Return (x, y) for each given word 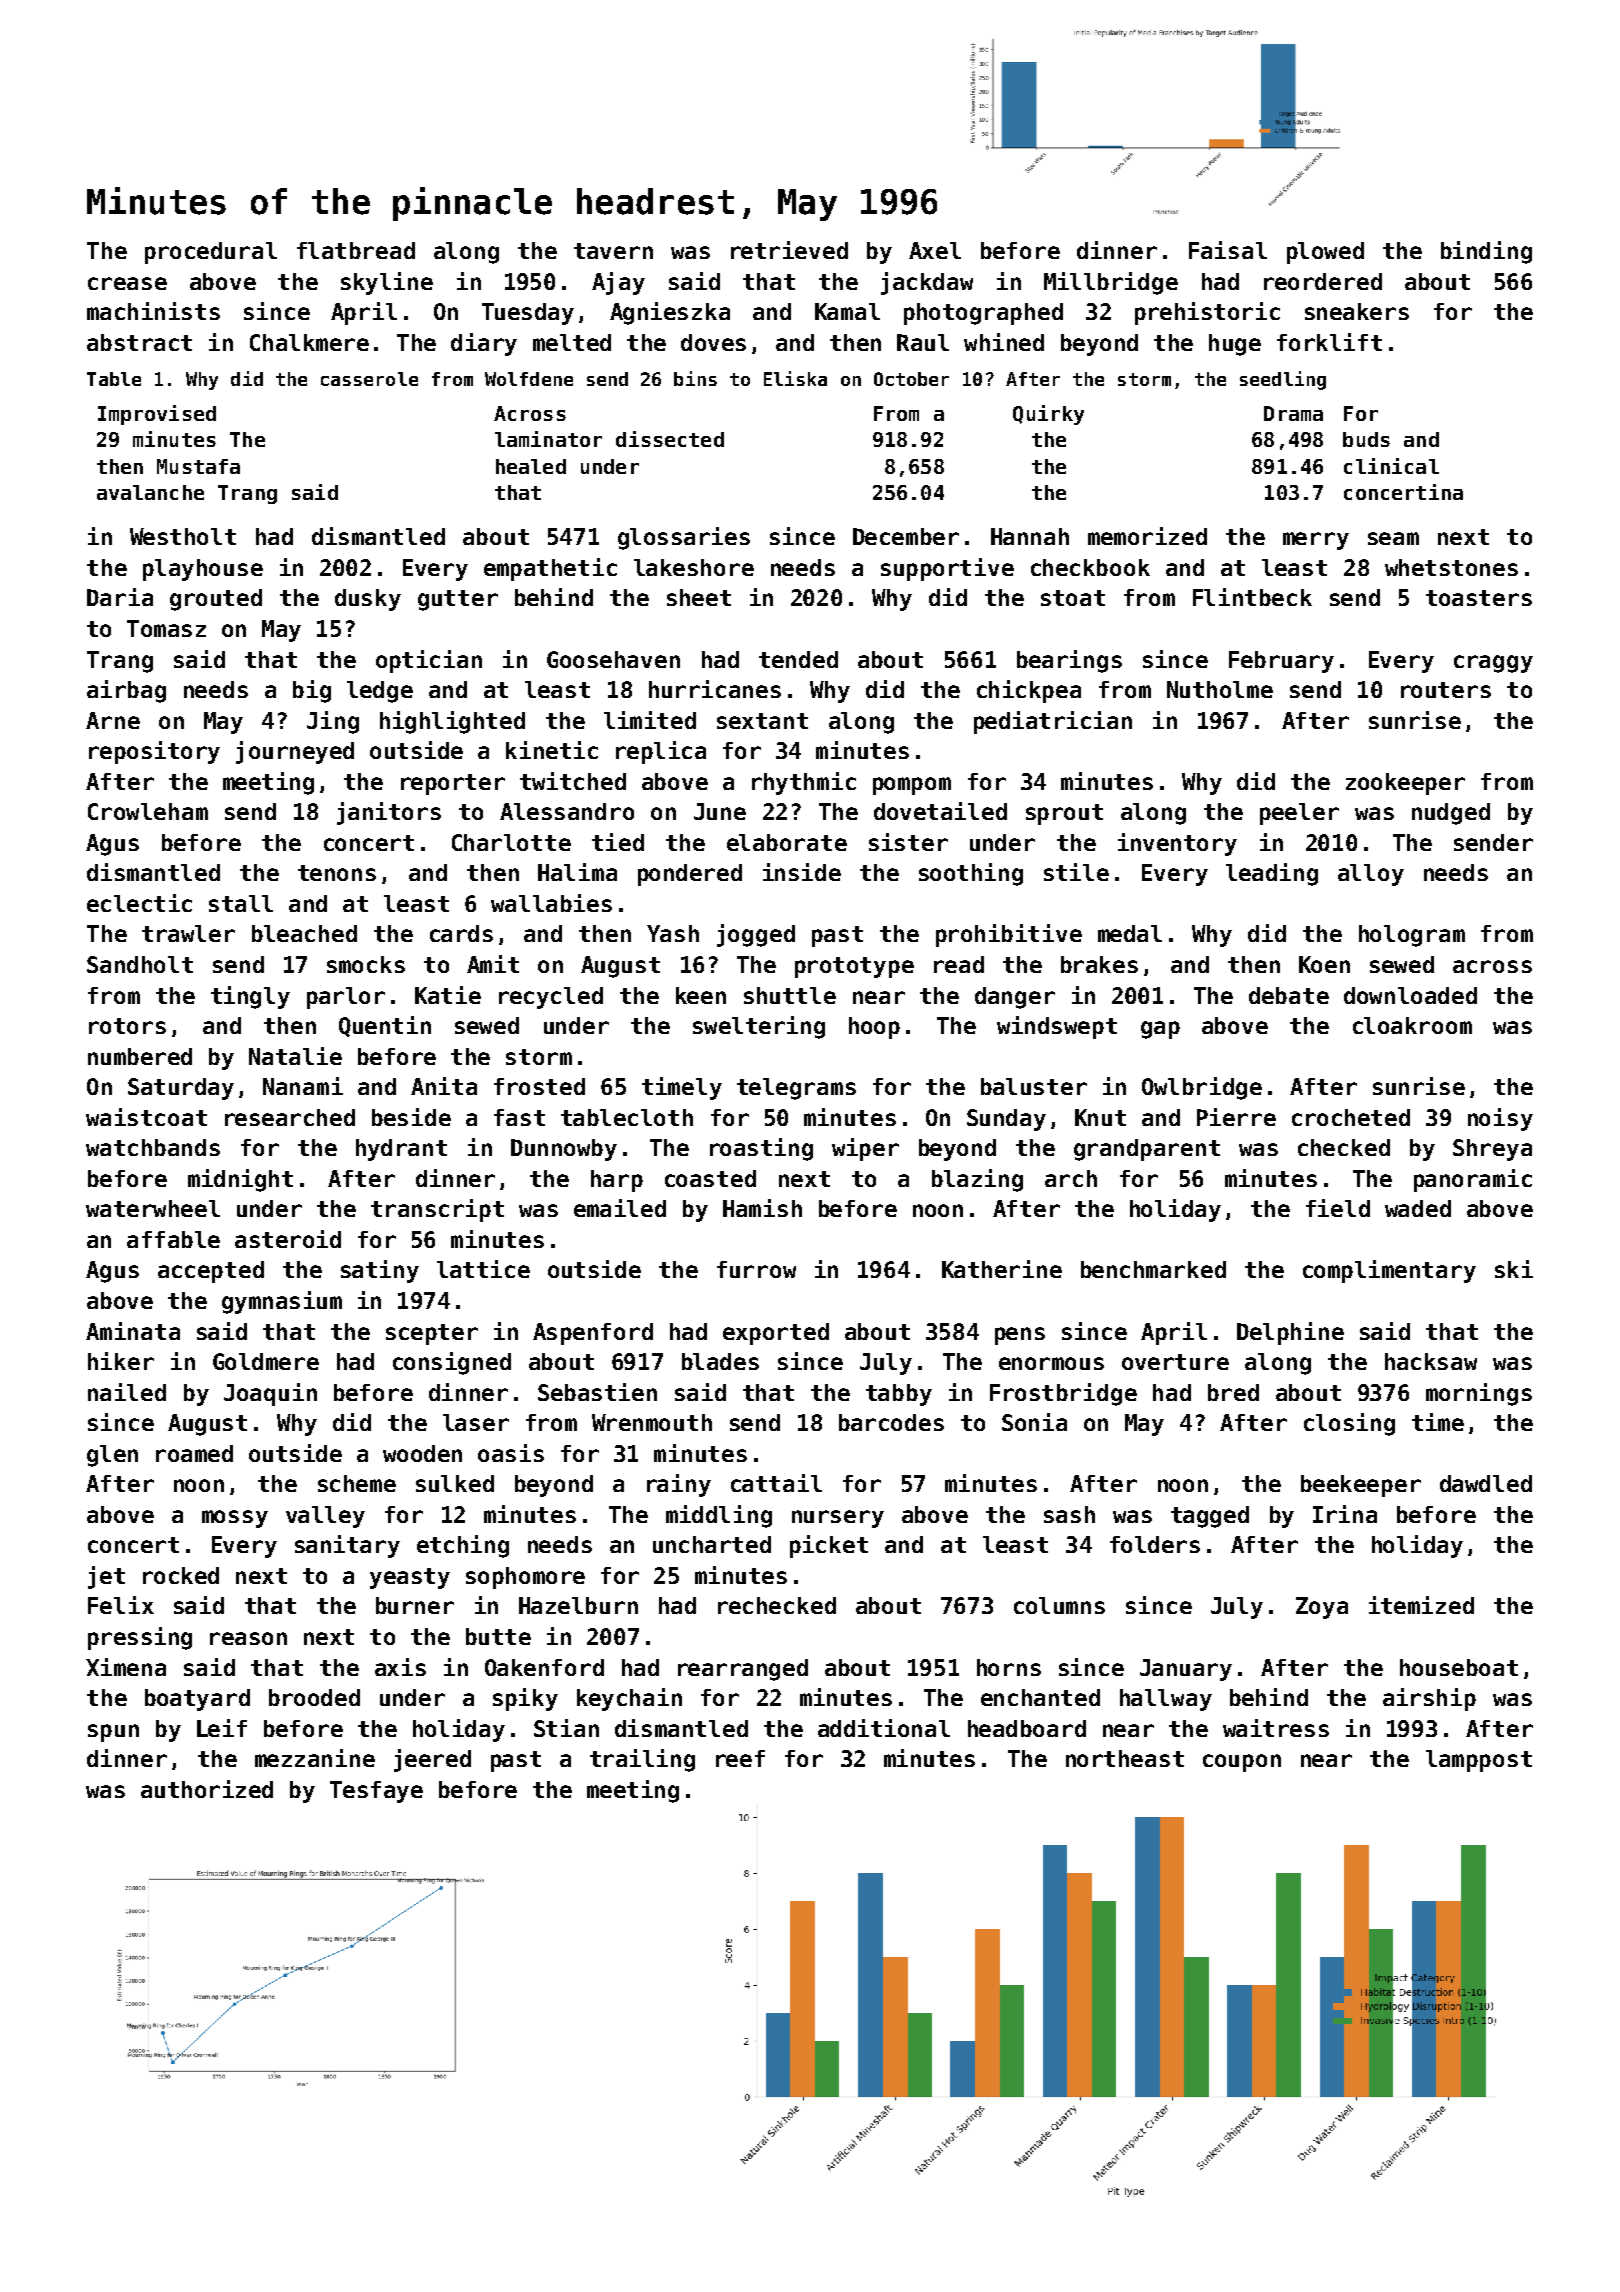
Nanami (303, 1086)
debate (1289, 995)
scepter (432, 1334)
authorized (207, 1789)
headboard (1027, 1728)
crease (127, 283)
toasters (1479, 598)
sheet (699, 597)
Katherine (1002, 1269)
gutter (458, 600)
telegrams (796, 1089)
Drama (1293, 413)
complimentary (1389, 1271)
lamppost (1479, 1761)
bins (695, 378)
